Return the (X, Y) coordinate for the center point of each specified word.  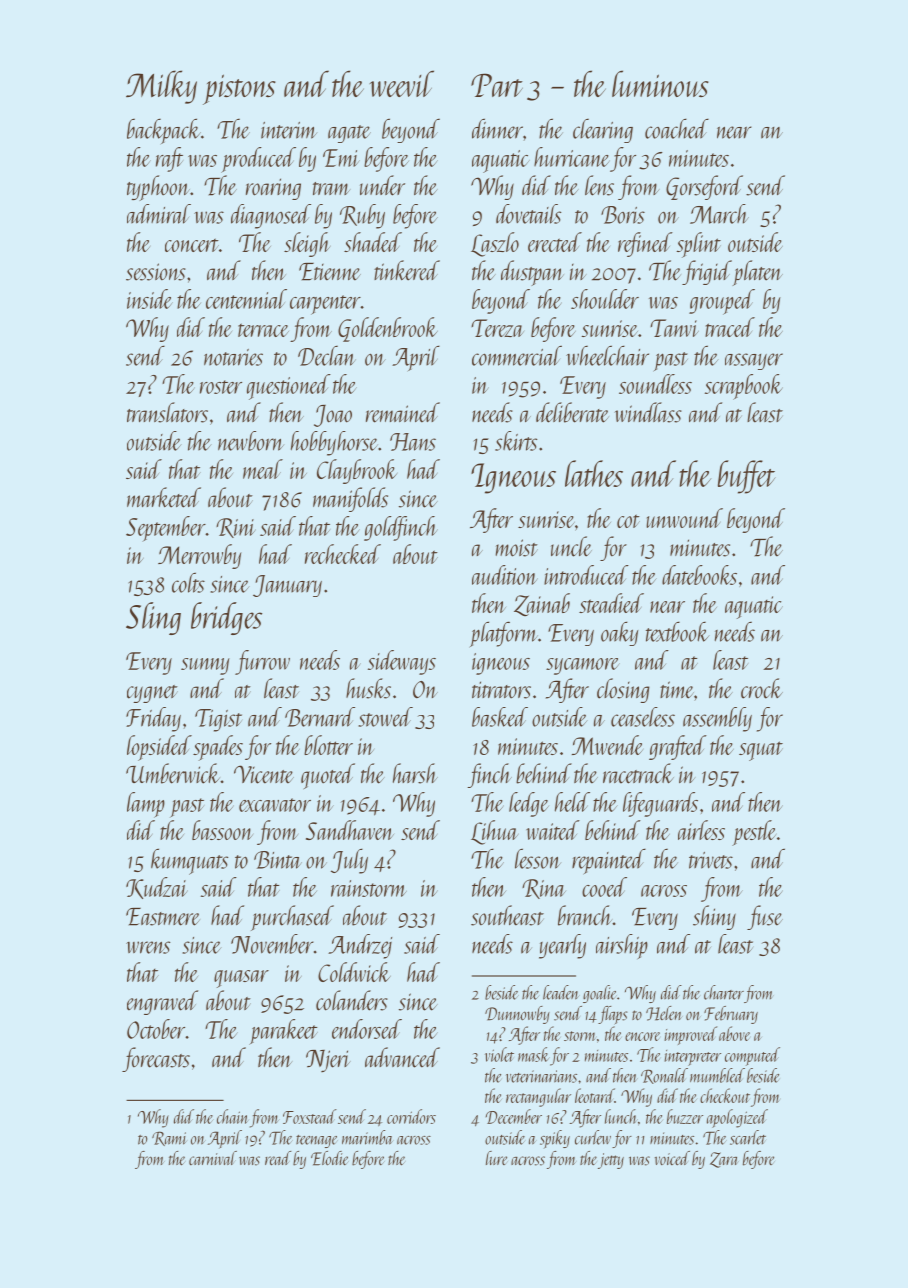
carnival (213, 1158)
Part (497, 85)
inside (150, 299)
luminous (660, 83)
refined (645, 244)
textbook (677, 631)
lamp (146, 805)
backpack (164, 131)
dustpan (532, 273)
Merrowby (200, 556)
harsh (415, 773)
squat (761, 751)
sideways (402, 662)
